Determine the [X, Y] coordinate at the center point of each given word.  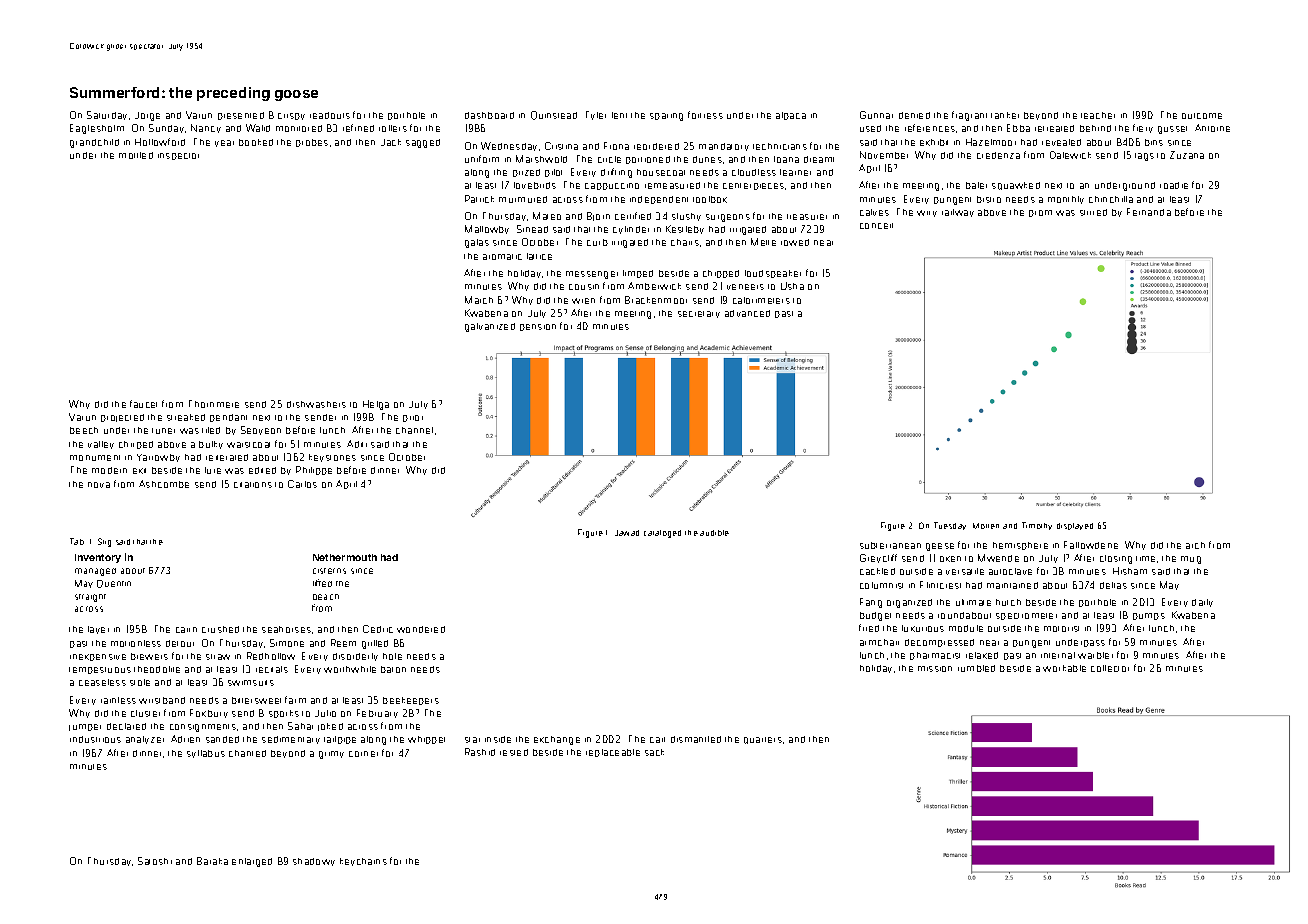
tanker [1005, 115]
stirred [1093, 212]
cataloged [662, 534]
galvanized [490, 327]
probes [312, 143]
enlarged [252, 862]
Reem [343, 643]
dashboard [489, 115]
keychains [363, 862]
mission [935, 669]
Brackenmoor [656, 300]
